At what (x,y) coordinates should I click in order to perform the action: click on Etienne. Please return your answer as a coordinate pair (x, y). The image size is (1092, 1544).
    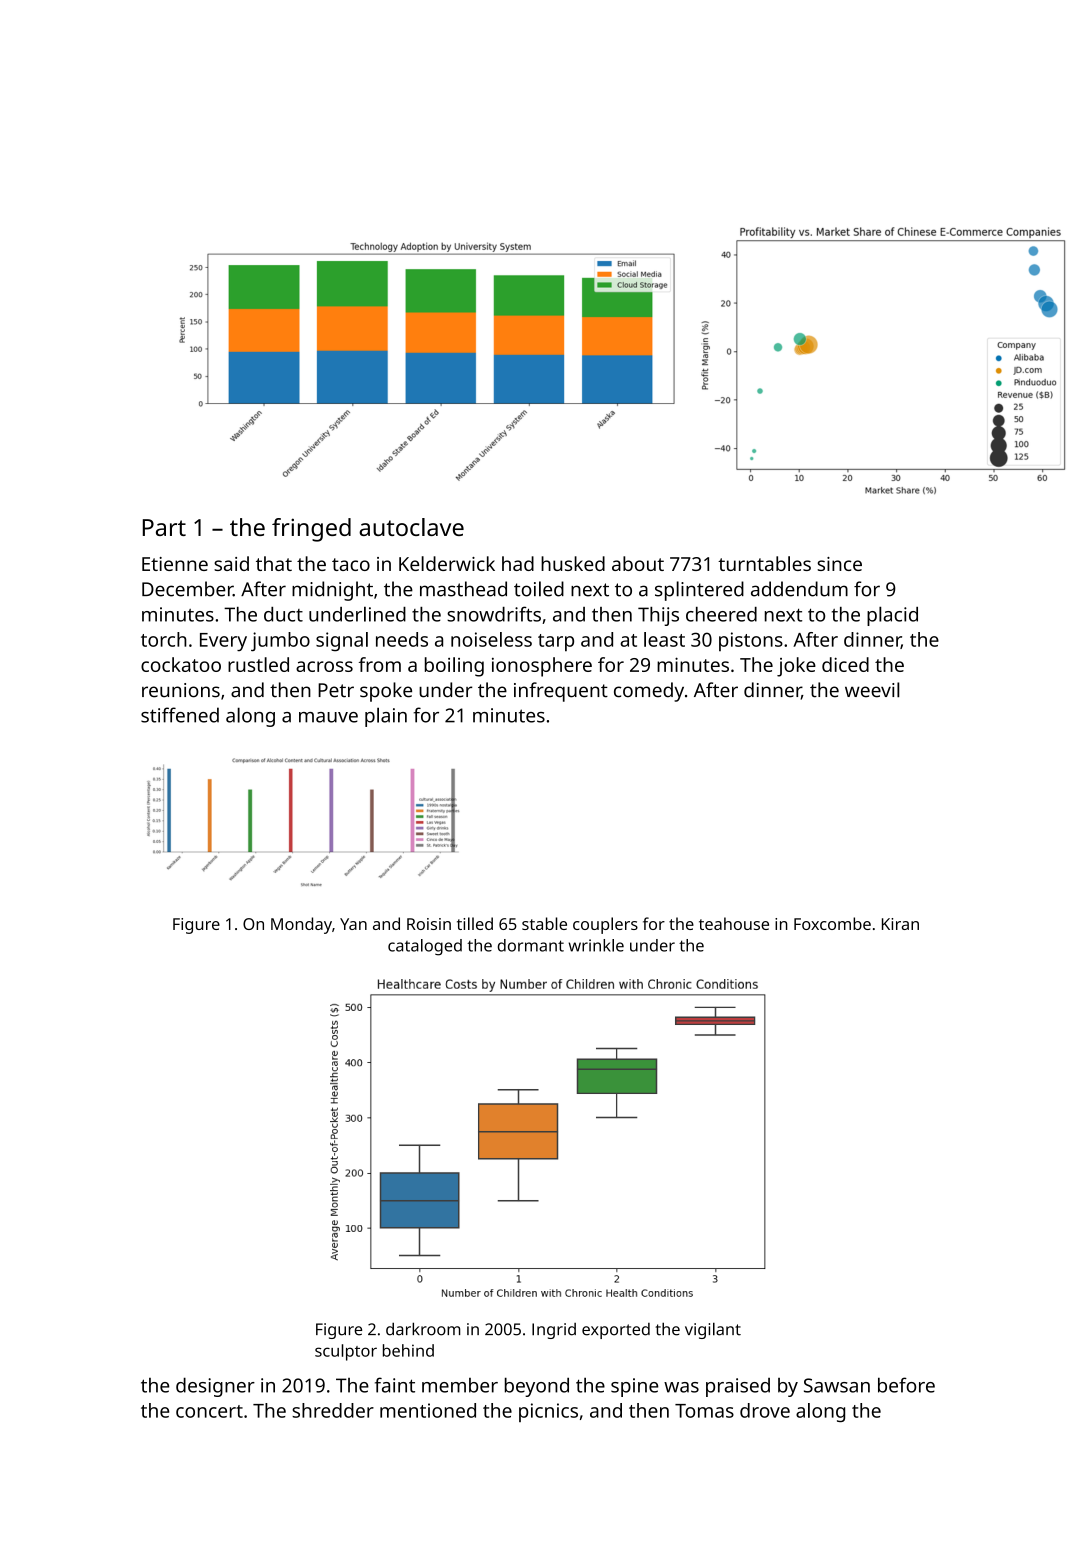
    Looking at the image, I should click on (175, 564).
